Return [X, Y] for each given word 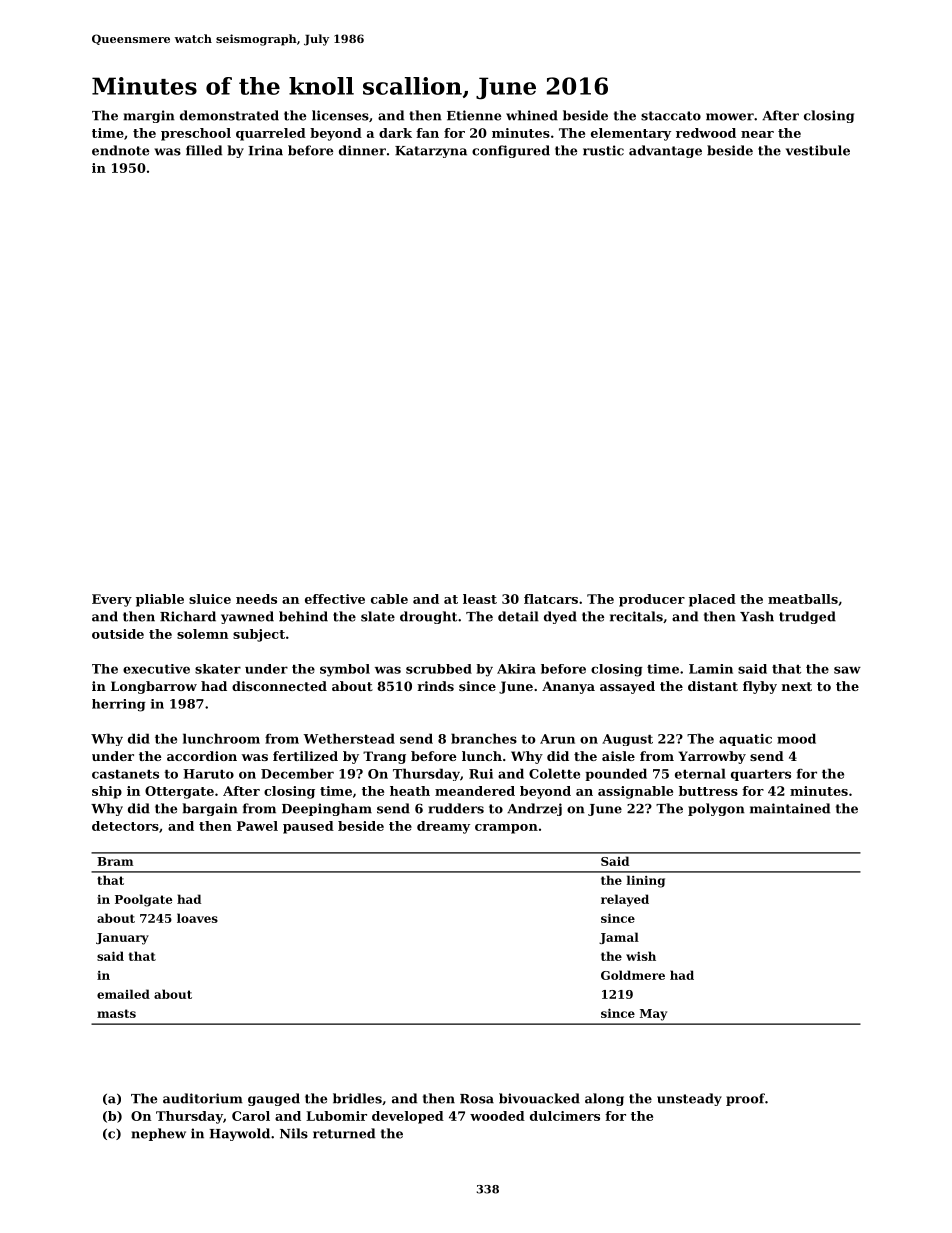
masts [116, 1013]
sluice [210, 599]
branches [484, 738]
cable [389, 599]
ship [107, 792]
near [757, 134]
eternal [700, 773]
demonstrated [229, 115]
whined [532, 115]
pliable [160, 600]
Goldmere [633, 975]
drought [428, 617]
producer [652, 600]
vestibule [818, 150]
